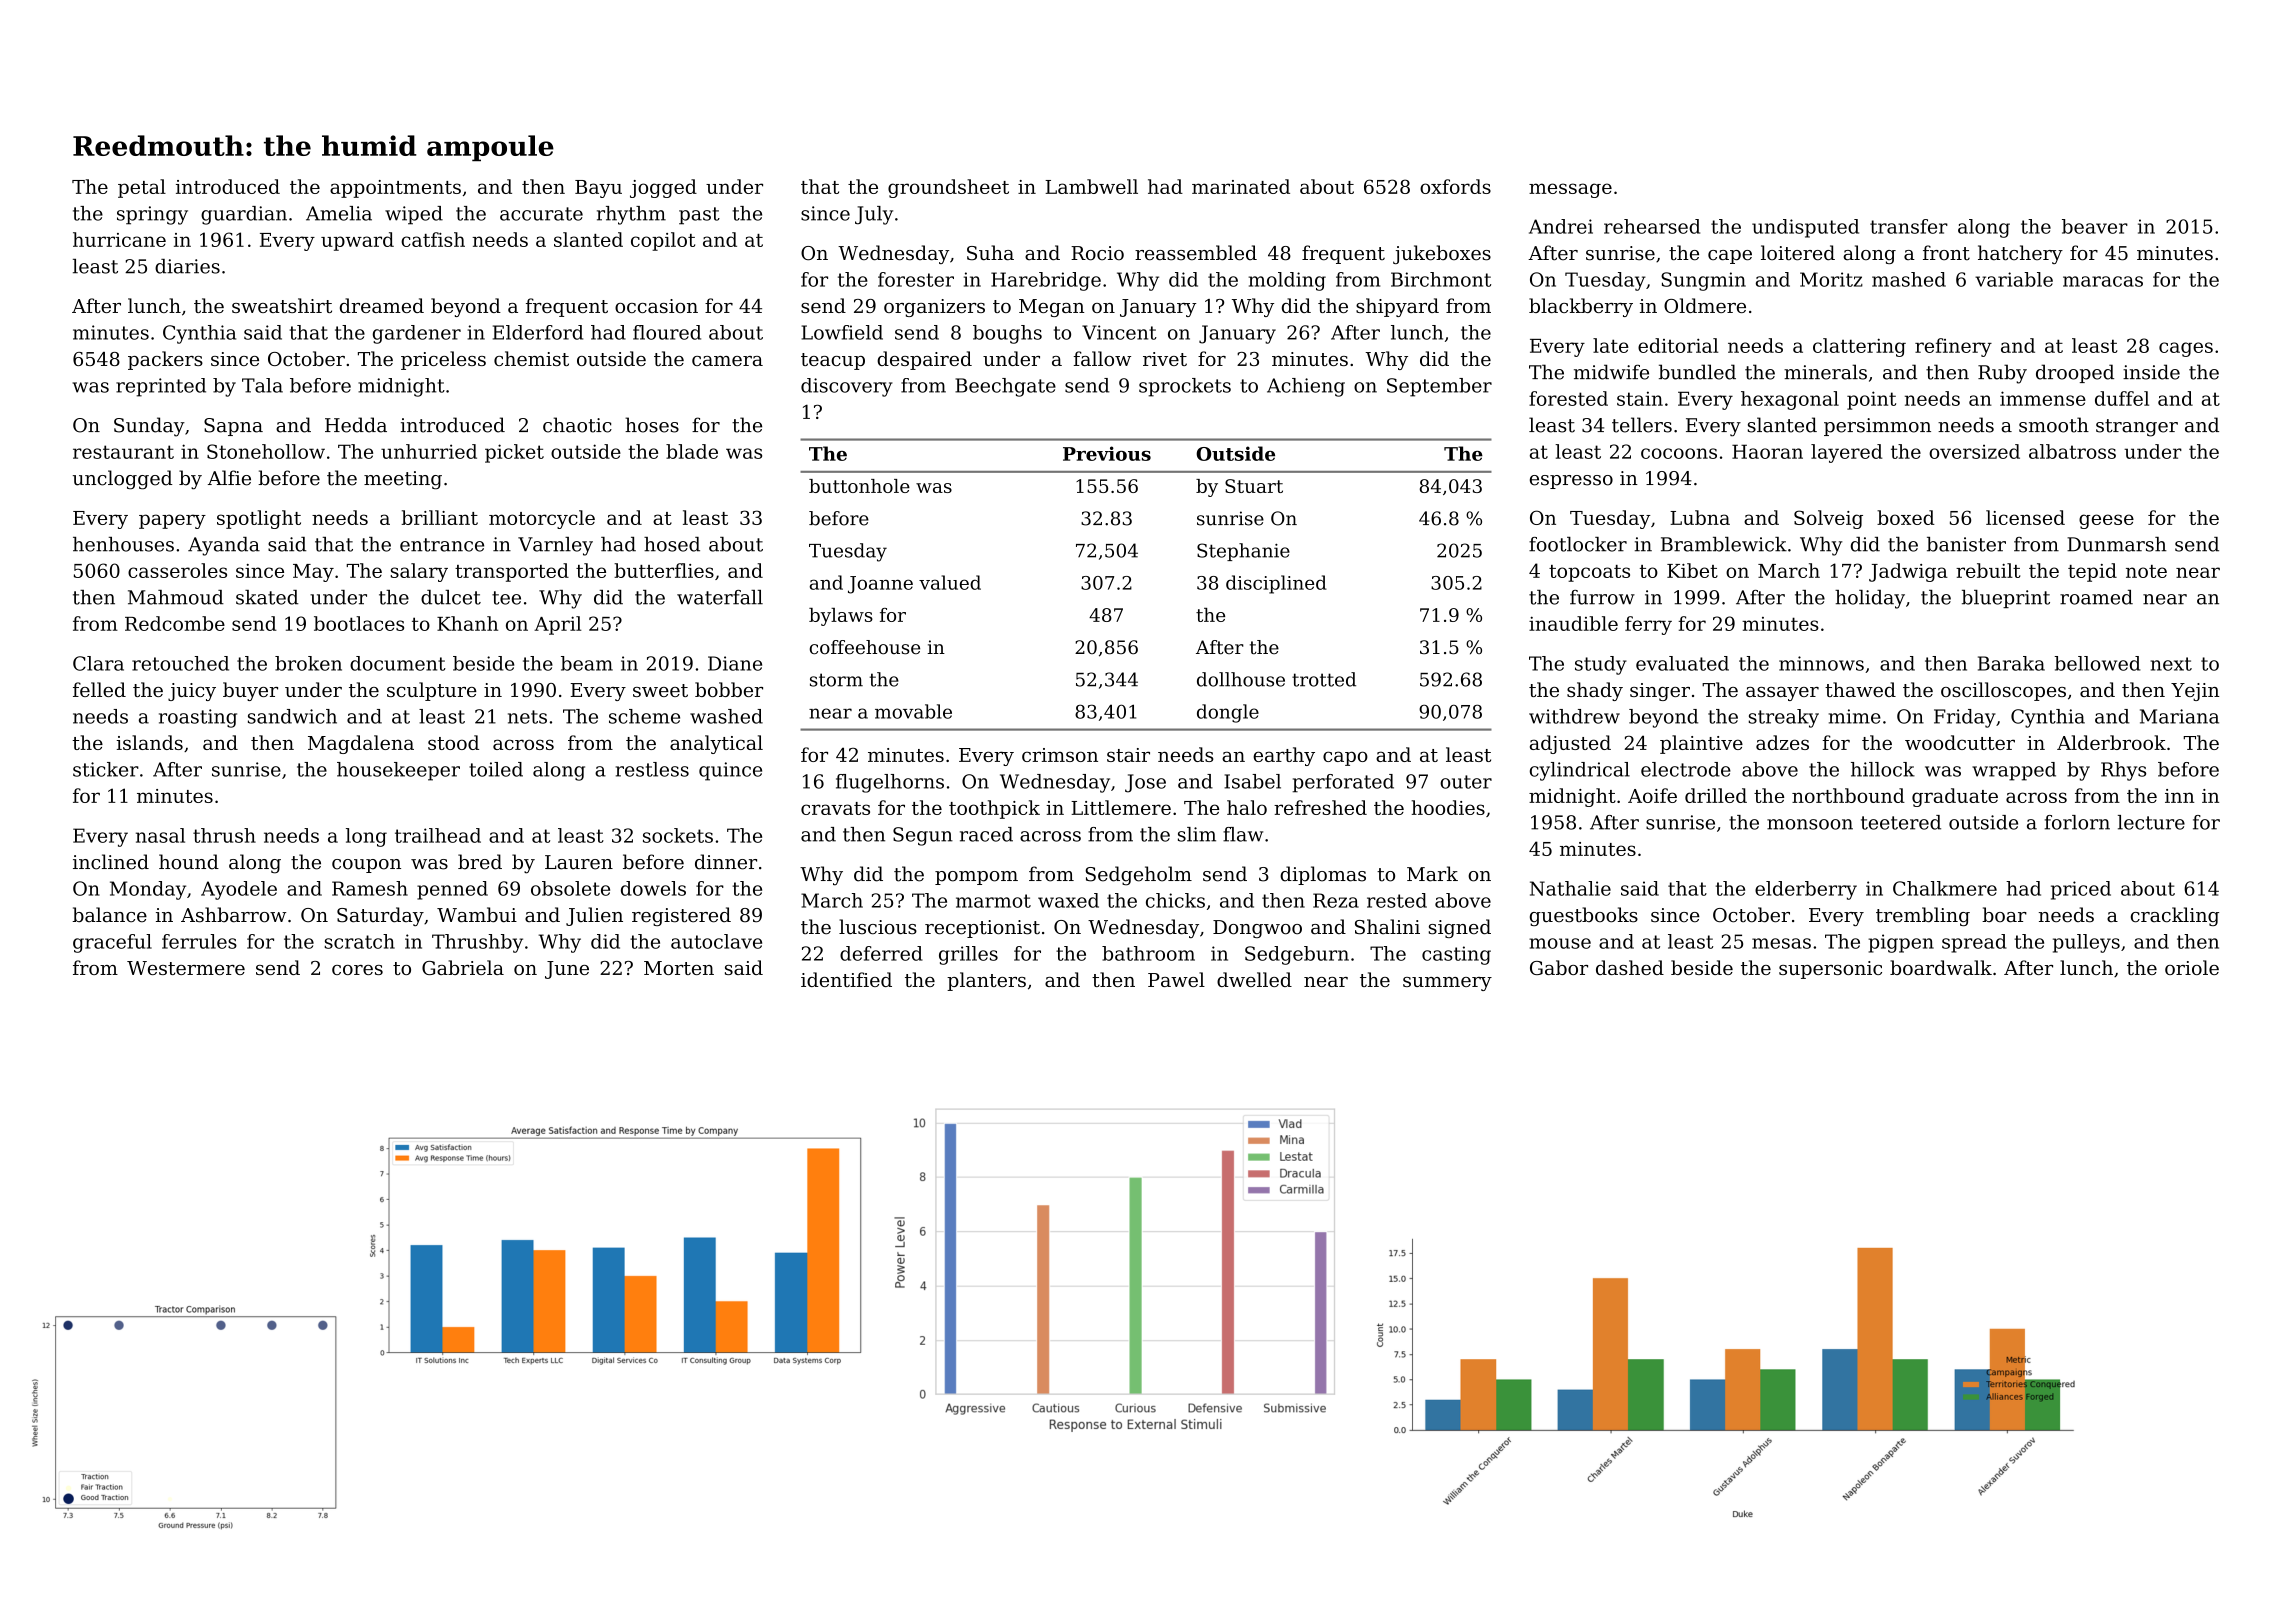 The image size is (2292, 1620). What do you see at coordinates (2095, 226) in the document?
I see `beaver` at bounding box center [2095, 226].
